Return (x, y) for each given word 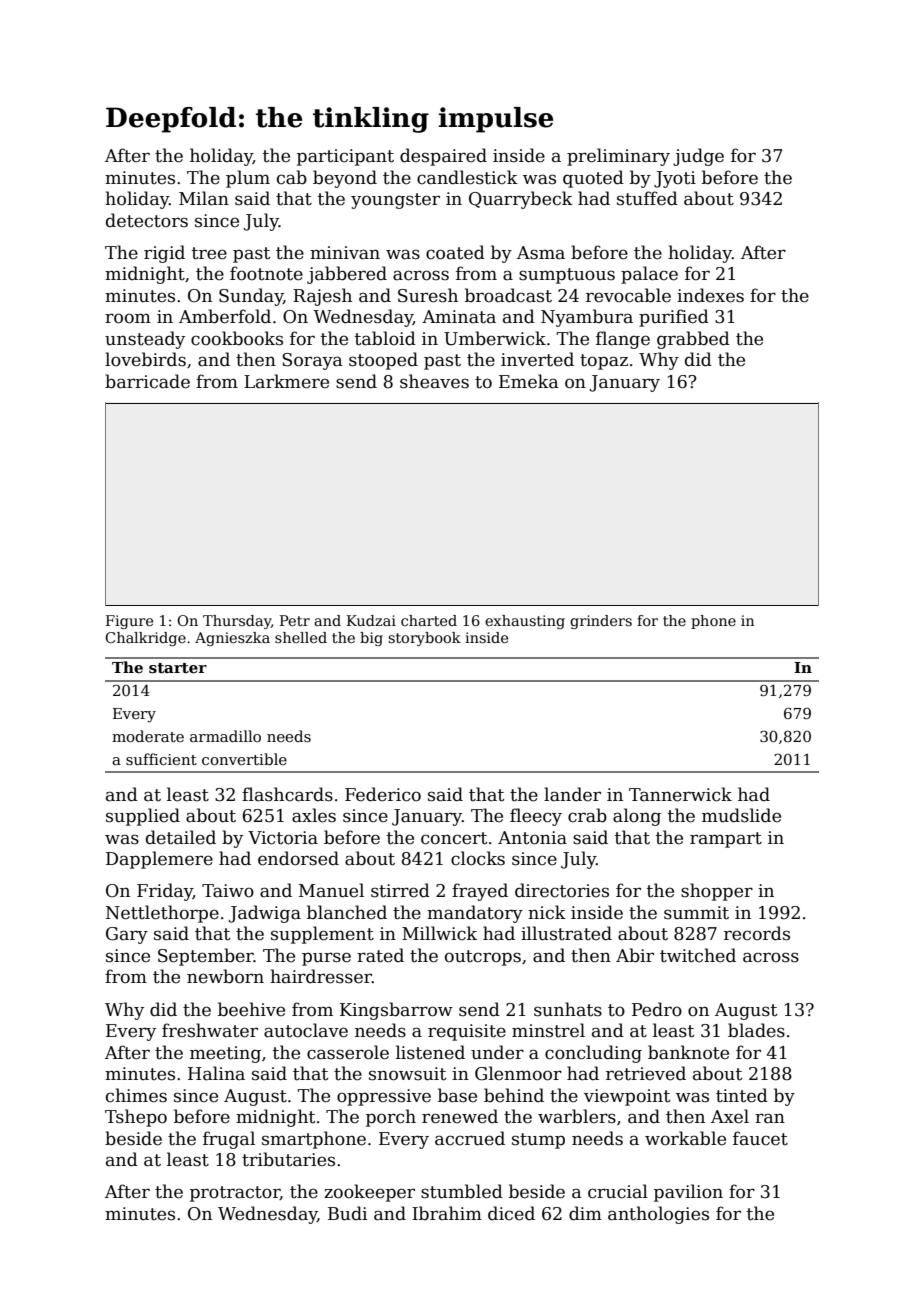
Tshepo (136, 1118)
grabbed (693, 340)
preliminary (618, 157)
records (757, 933)
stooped (383, 361)
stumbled (462, 1191)
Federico (383, 794)
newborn (225, 976)
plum (248, 179)
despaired (443, 157)
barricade (147, 381)
